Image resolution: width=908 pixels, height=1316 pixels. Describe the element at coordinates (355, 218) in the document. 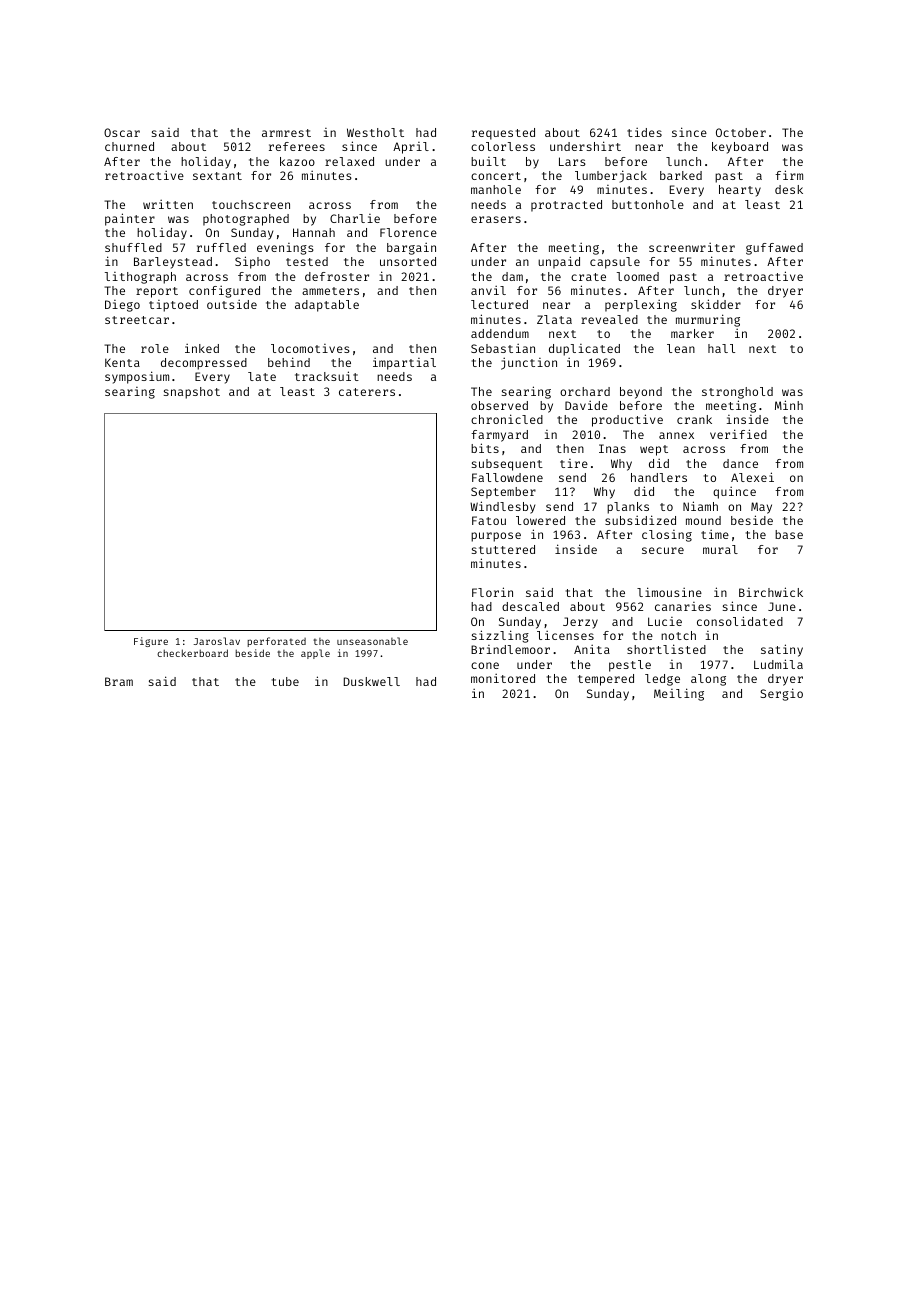

I see `Charlie` at that location.
